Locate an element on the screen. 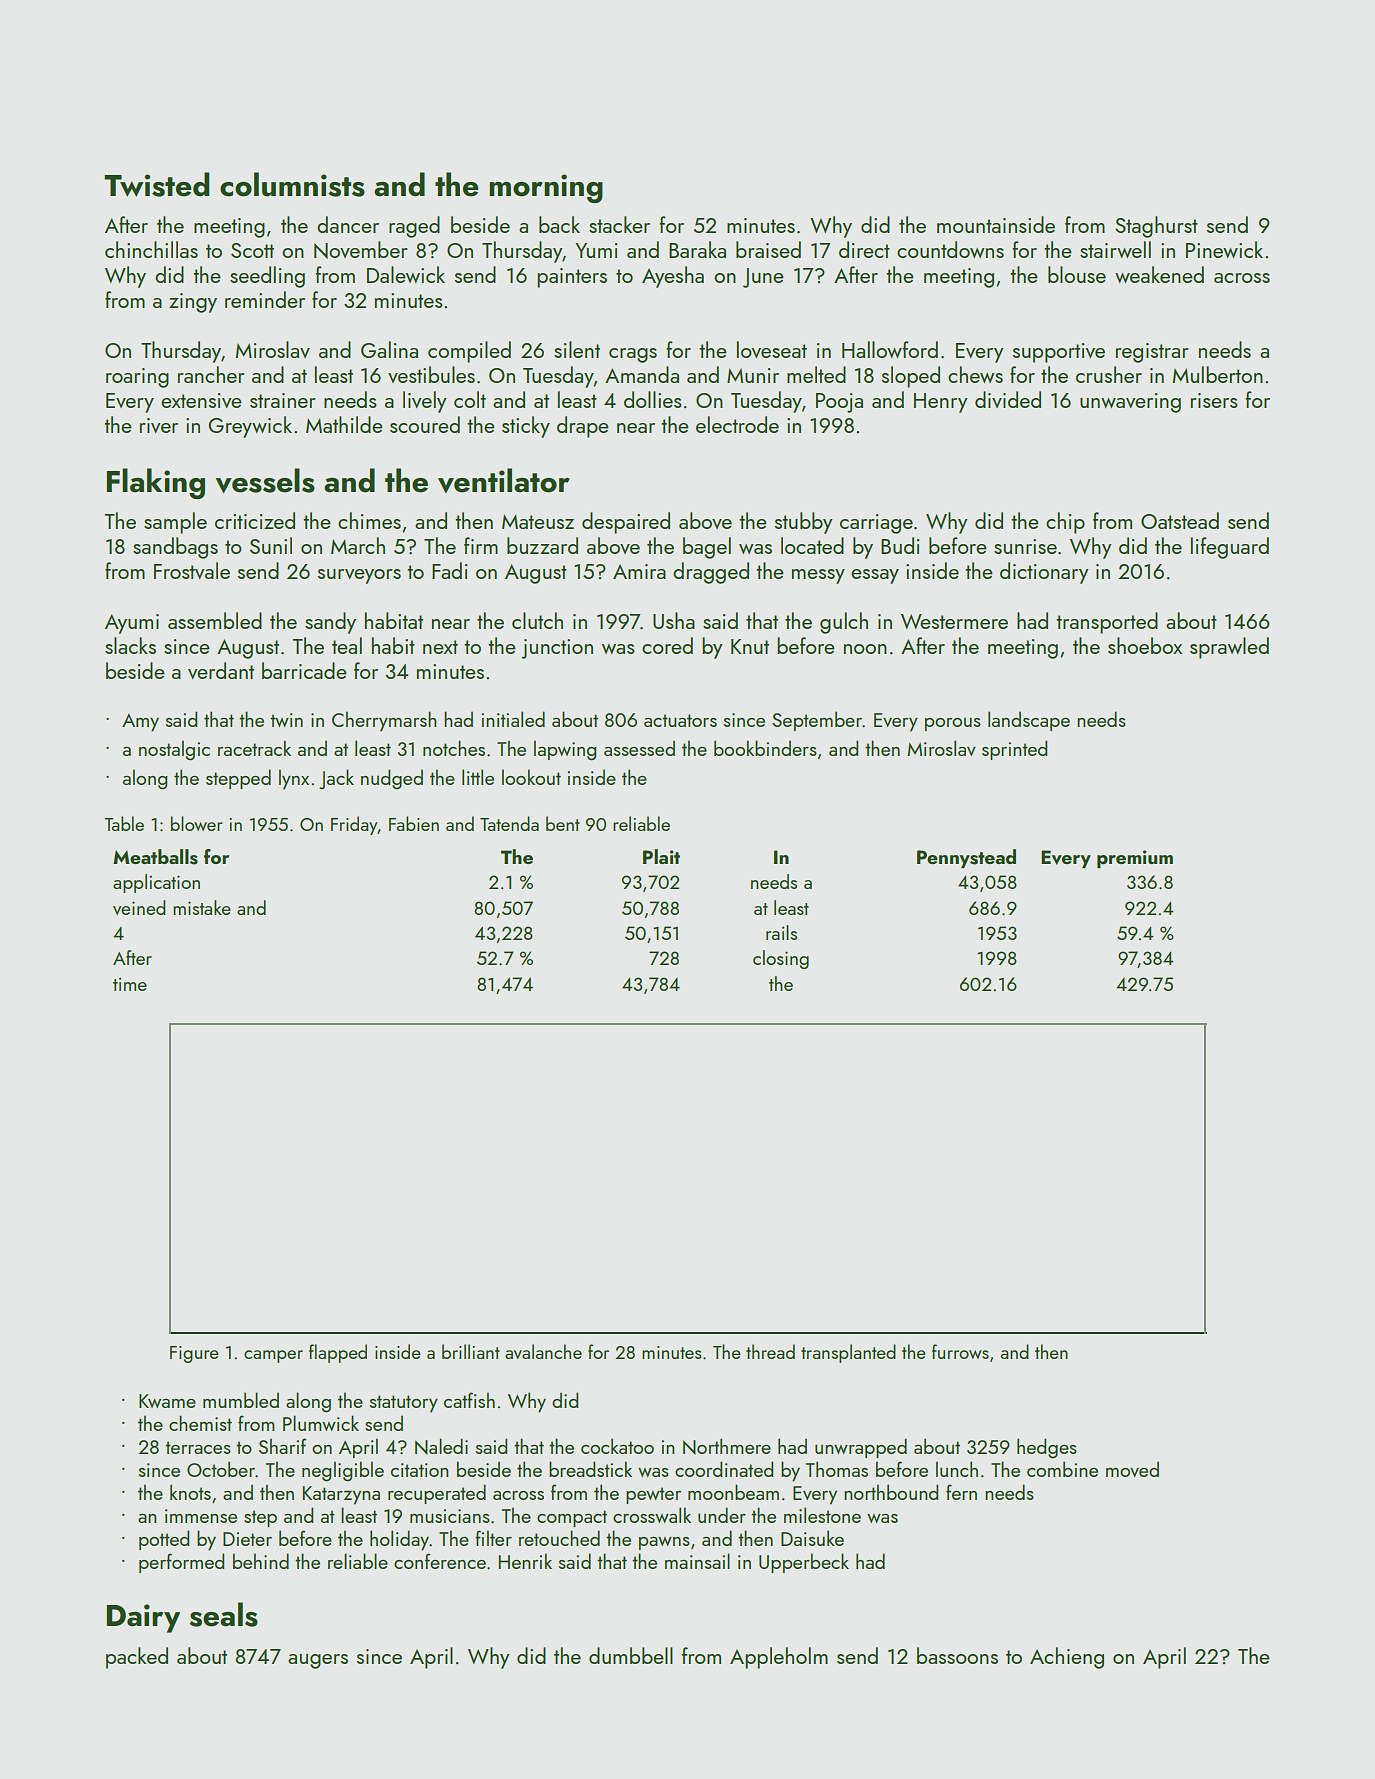 This screenshot has width=1375, height=1779. morning is located at coordinates (546, 188).
